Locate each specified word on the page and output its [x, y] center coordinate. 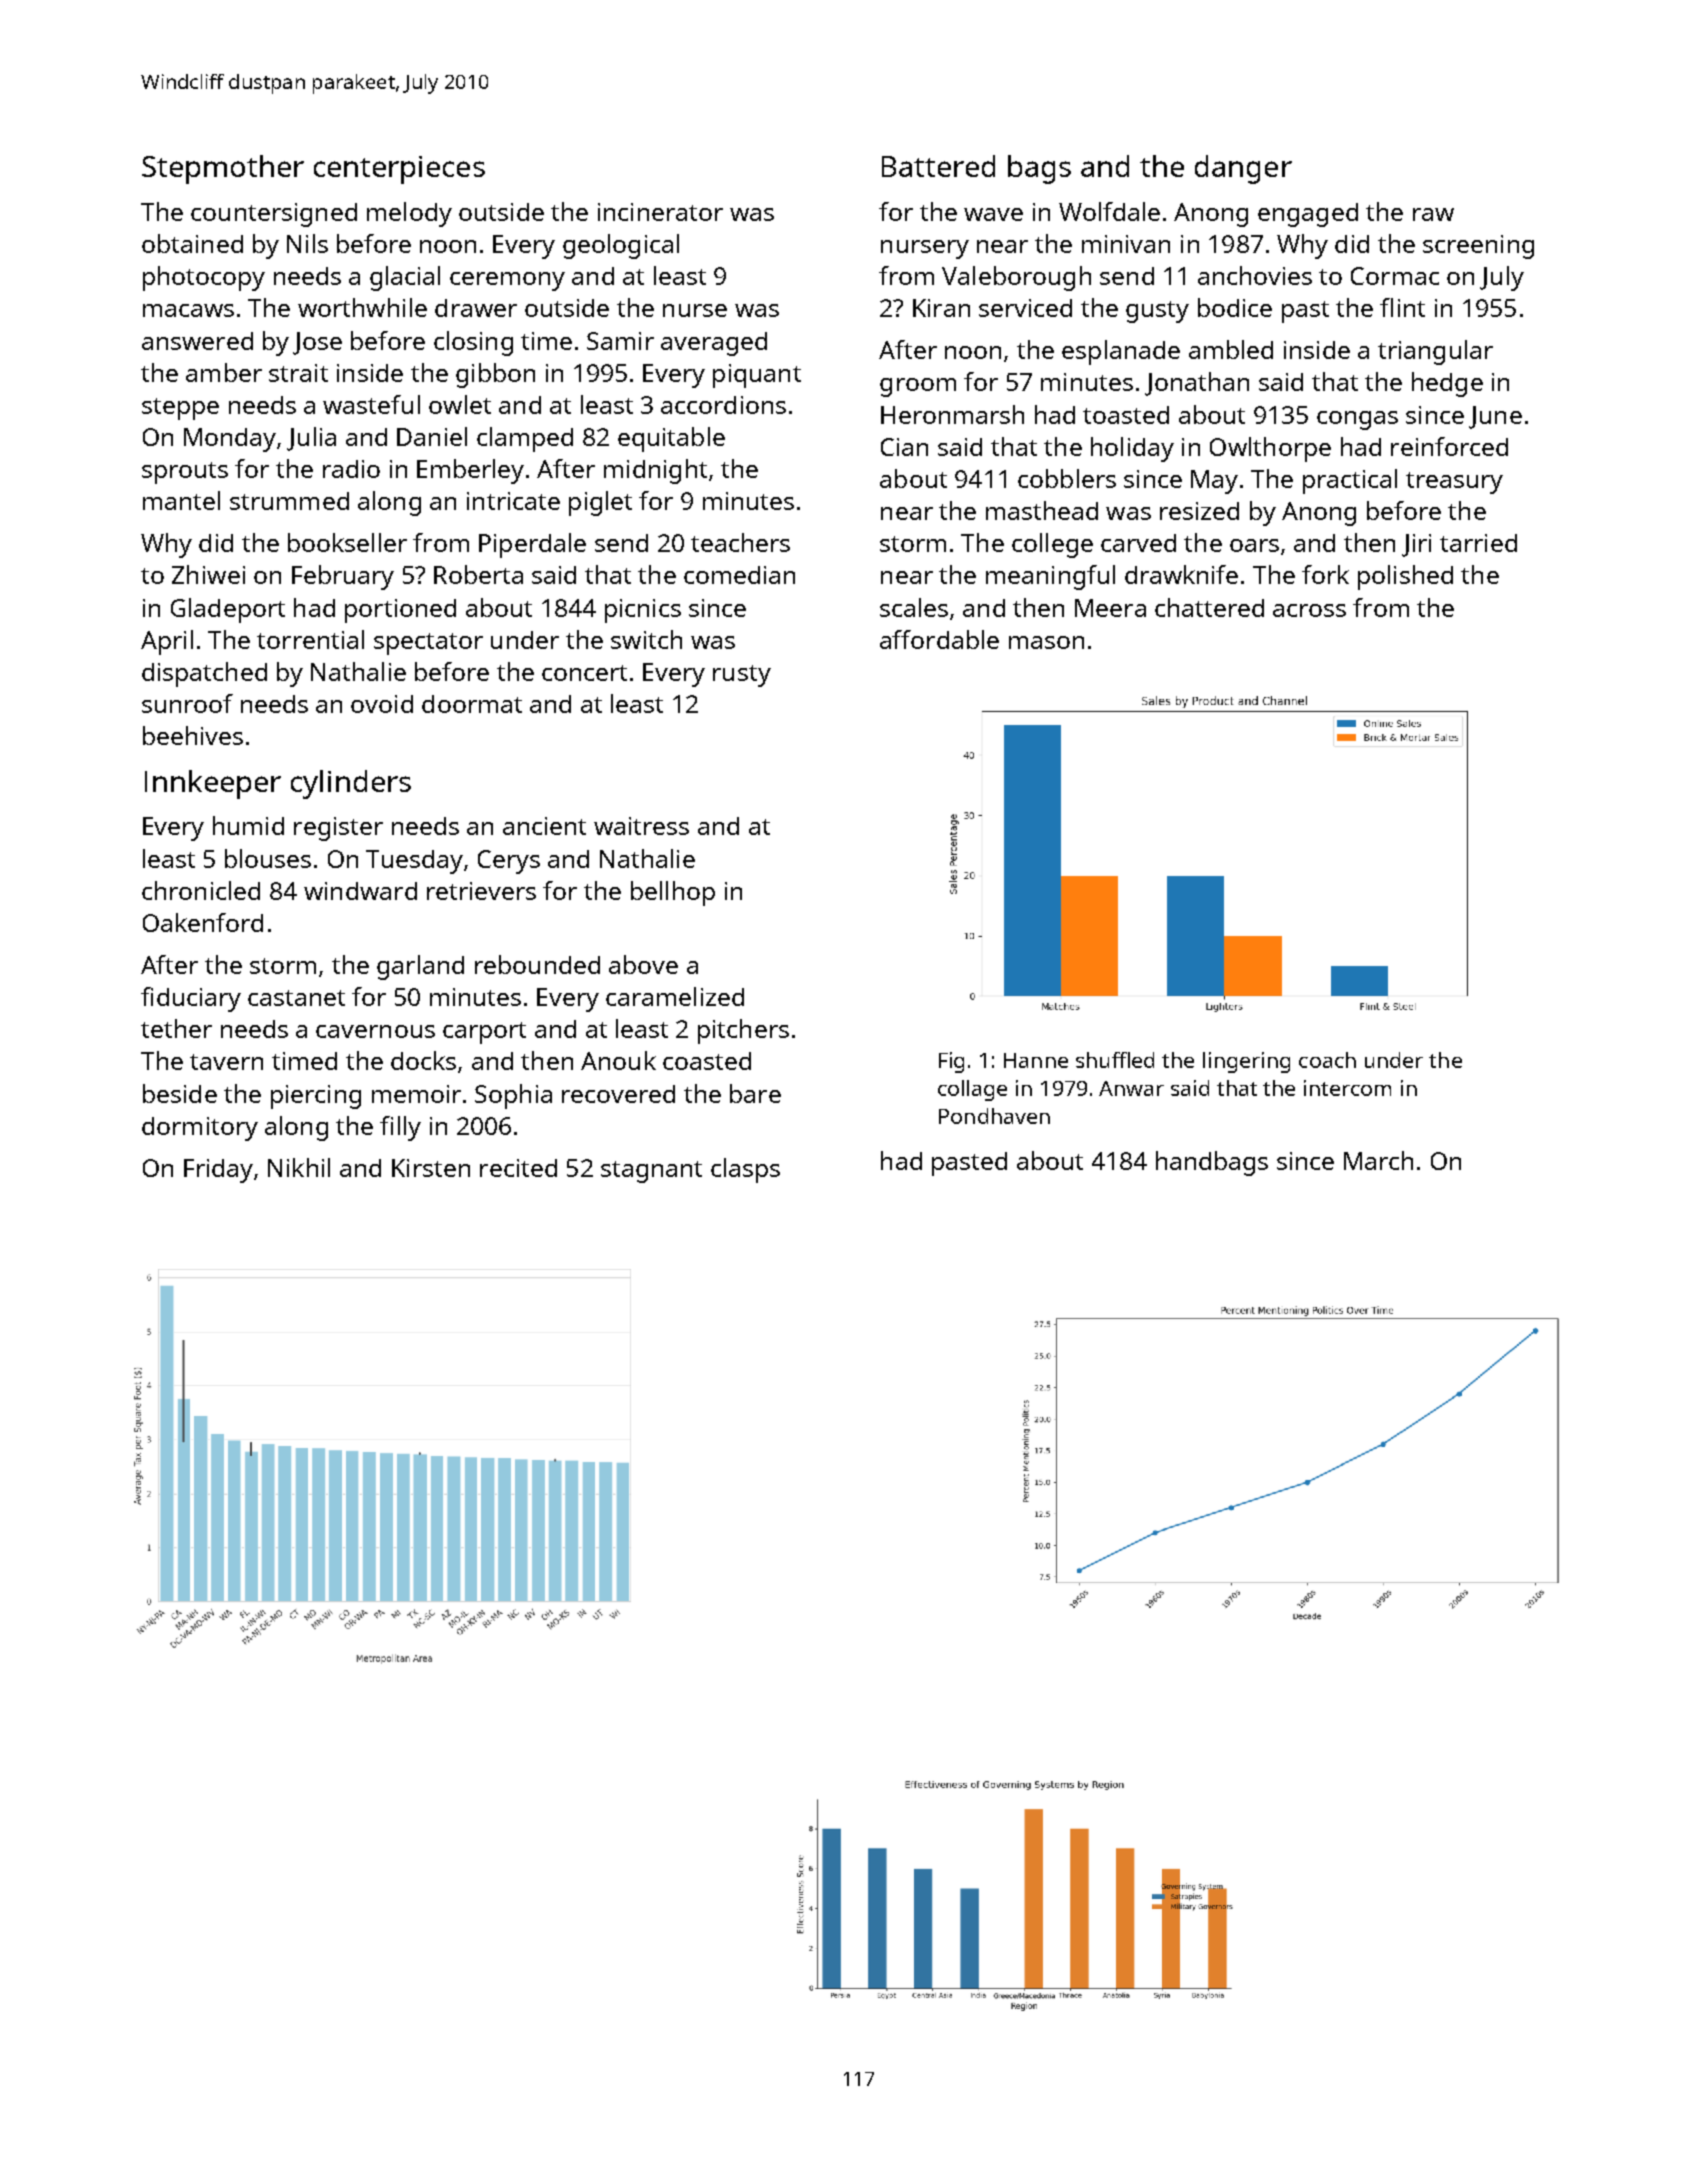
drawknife [1181, 574]
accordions [723, 405]
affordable [939, 639]
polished [1405, 577]
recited [518, 1168]
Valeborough [1016, 278]
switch [646, 639]
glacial [405, 278]
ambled [1231, 349]
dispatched [204, 674]
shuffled [1115, 1060]
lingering [1246, 1062]
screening [1478, 247]
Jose [317, 343]
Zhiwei [208, 574]
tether [176, 1028]
